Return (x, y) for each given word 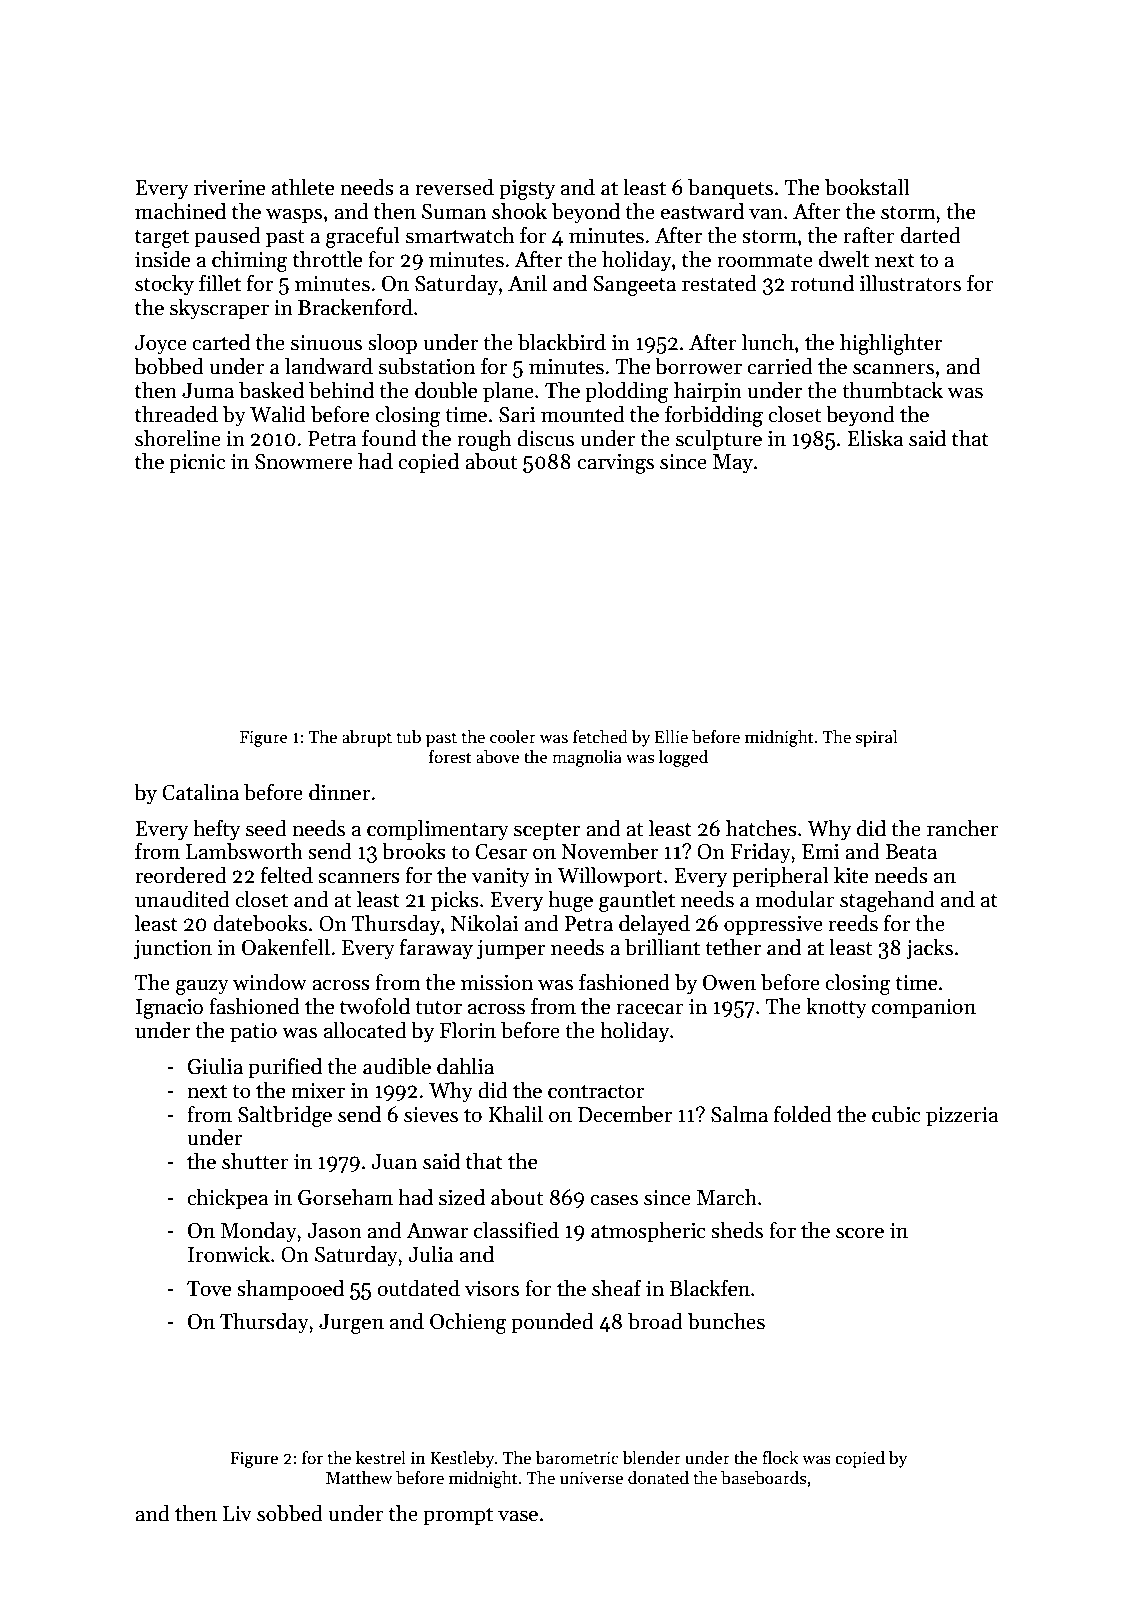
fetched (600, 737)
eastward (702, 211)
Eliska (875, 438)
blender (652, 1458)
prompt (458, 1517)
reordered (181, 875)
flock (780, 1458)
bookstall (867, 187)
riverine (229, 188)
